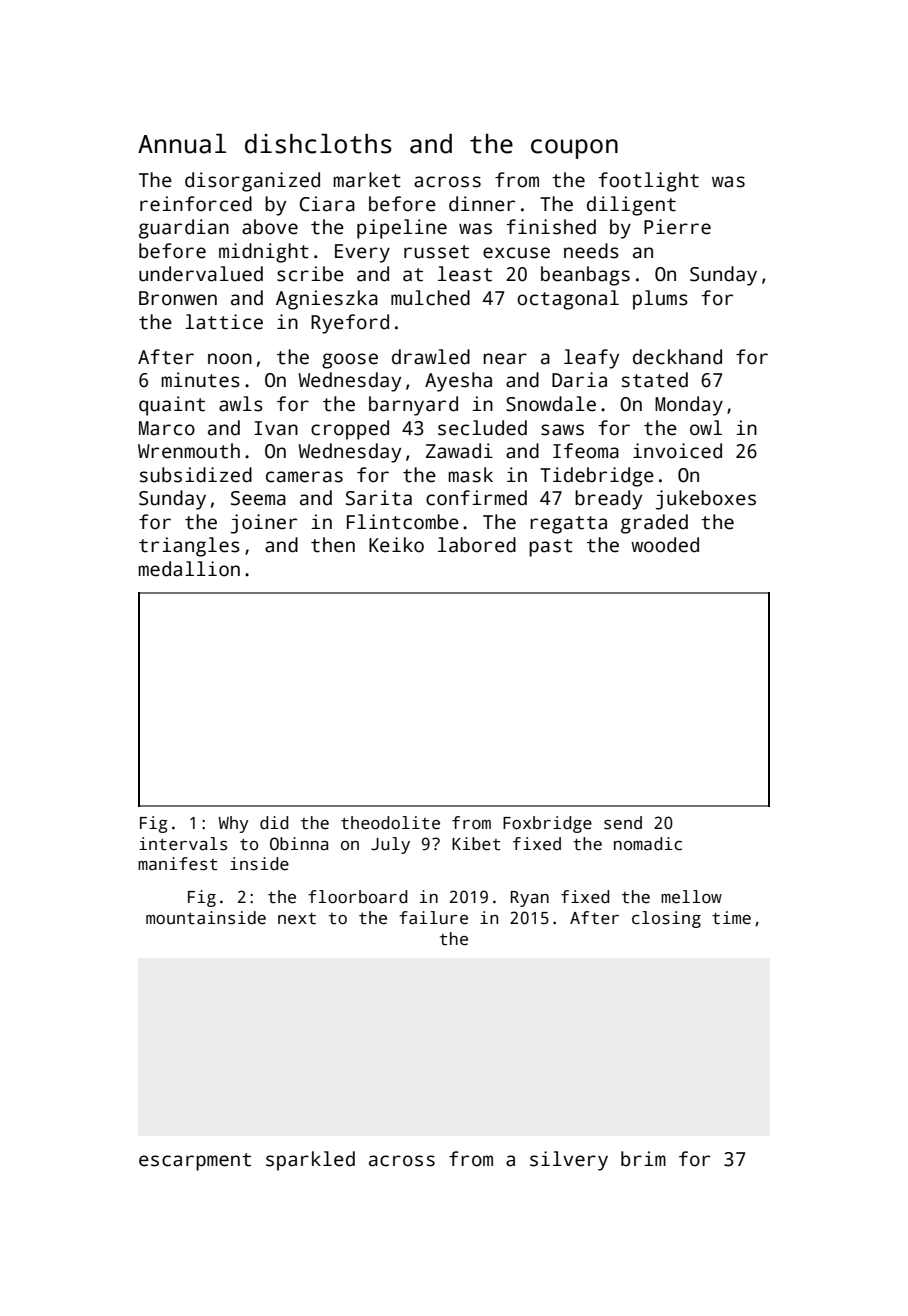 This screenshot has width=908, height=1316. Describe the element at coordinates (665, 545) in the screenshot. I see `wooded` at that location.
